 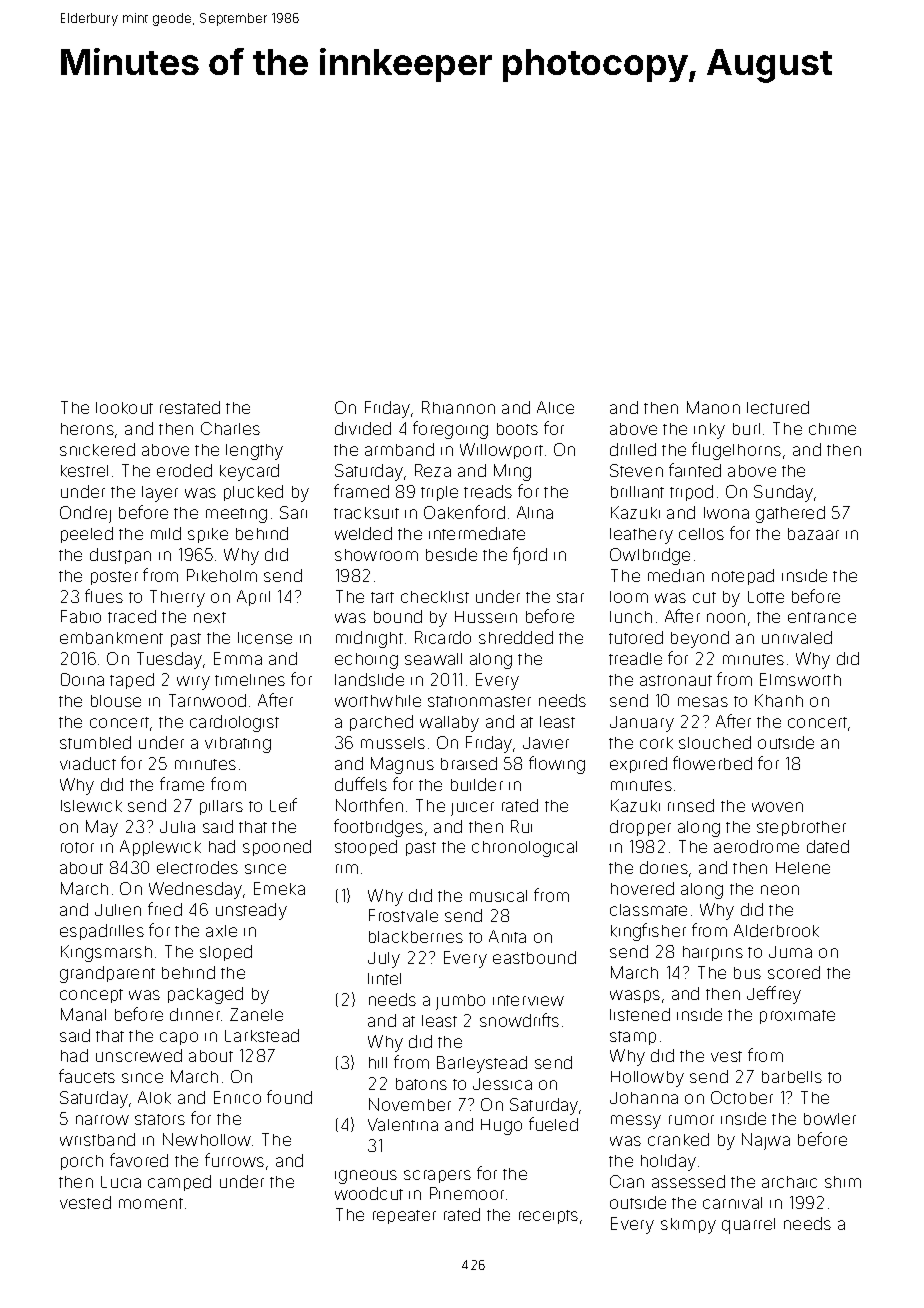 I want to click on Valentina, so click(x=403, y=1124).
